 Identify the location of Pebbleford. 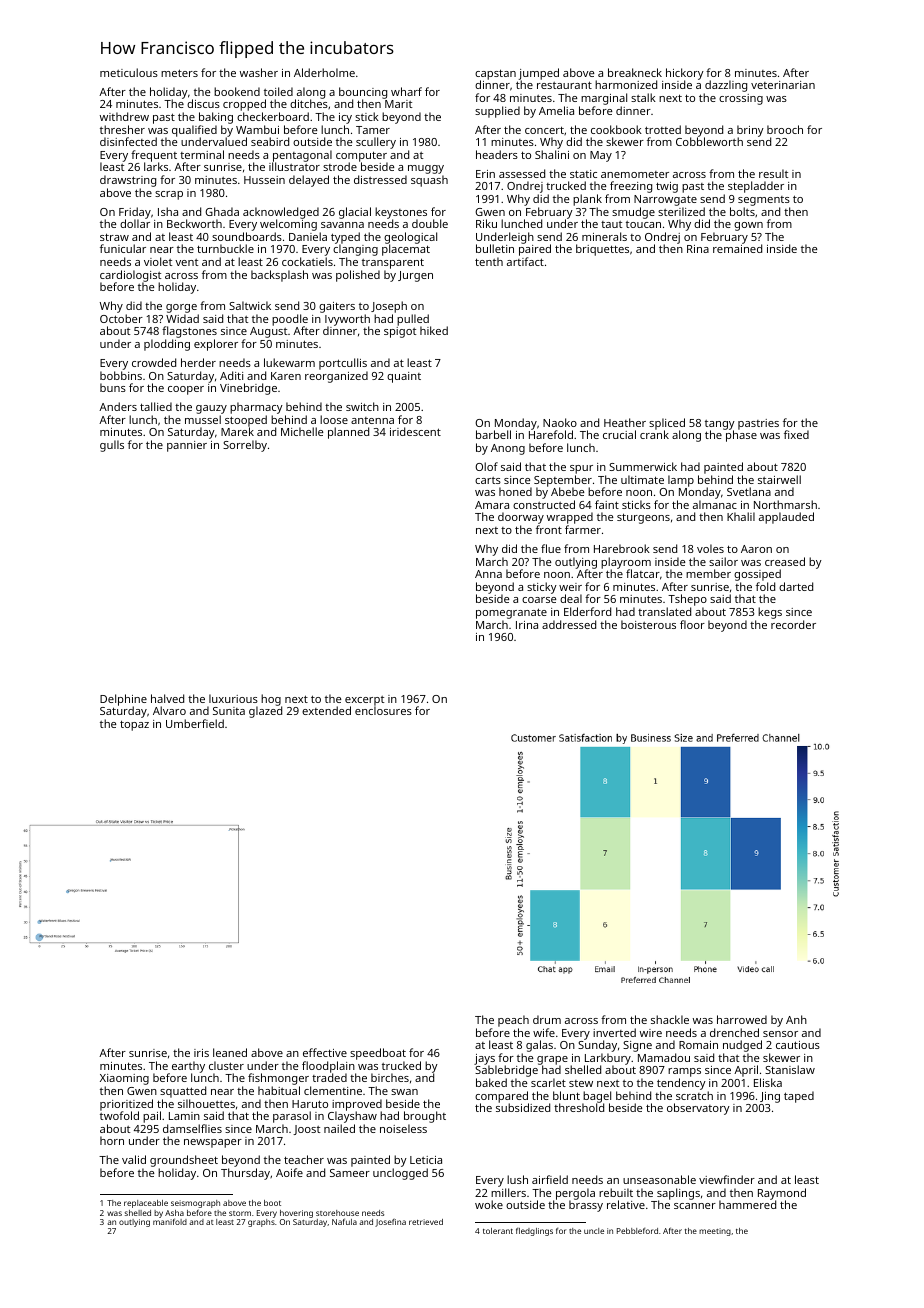
(637, 1231).
